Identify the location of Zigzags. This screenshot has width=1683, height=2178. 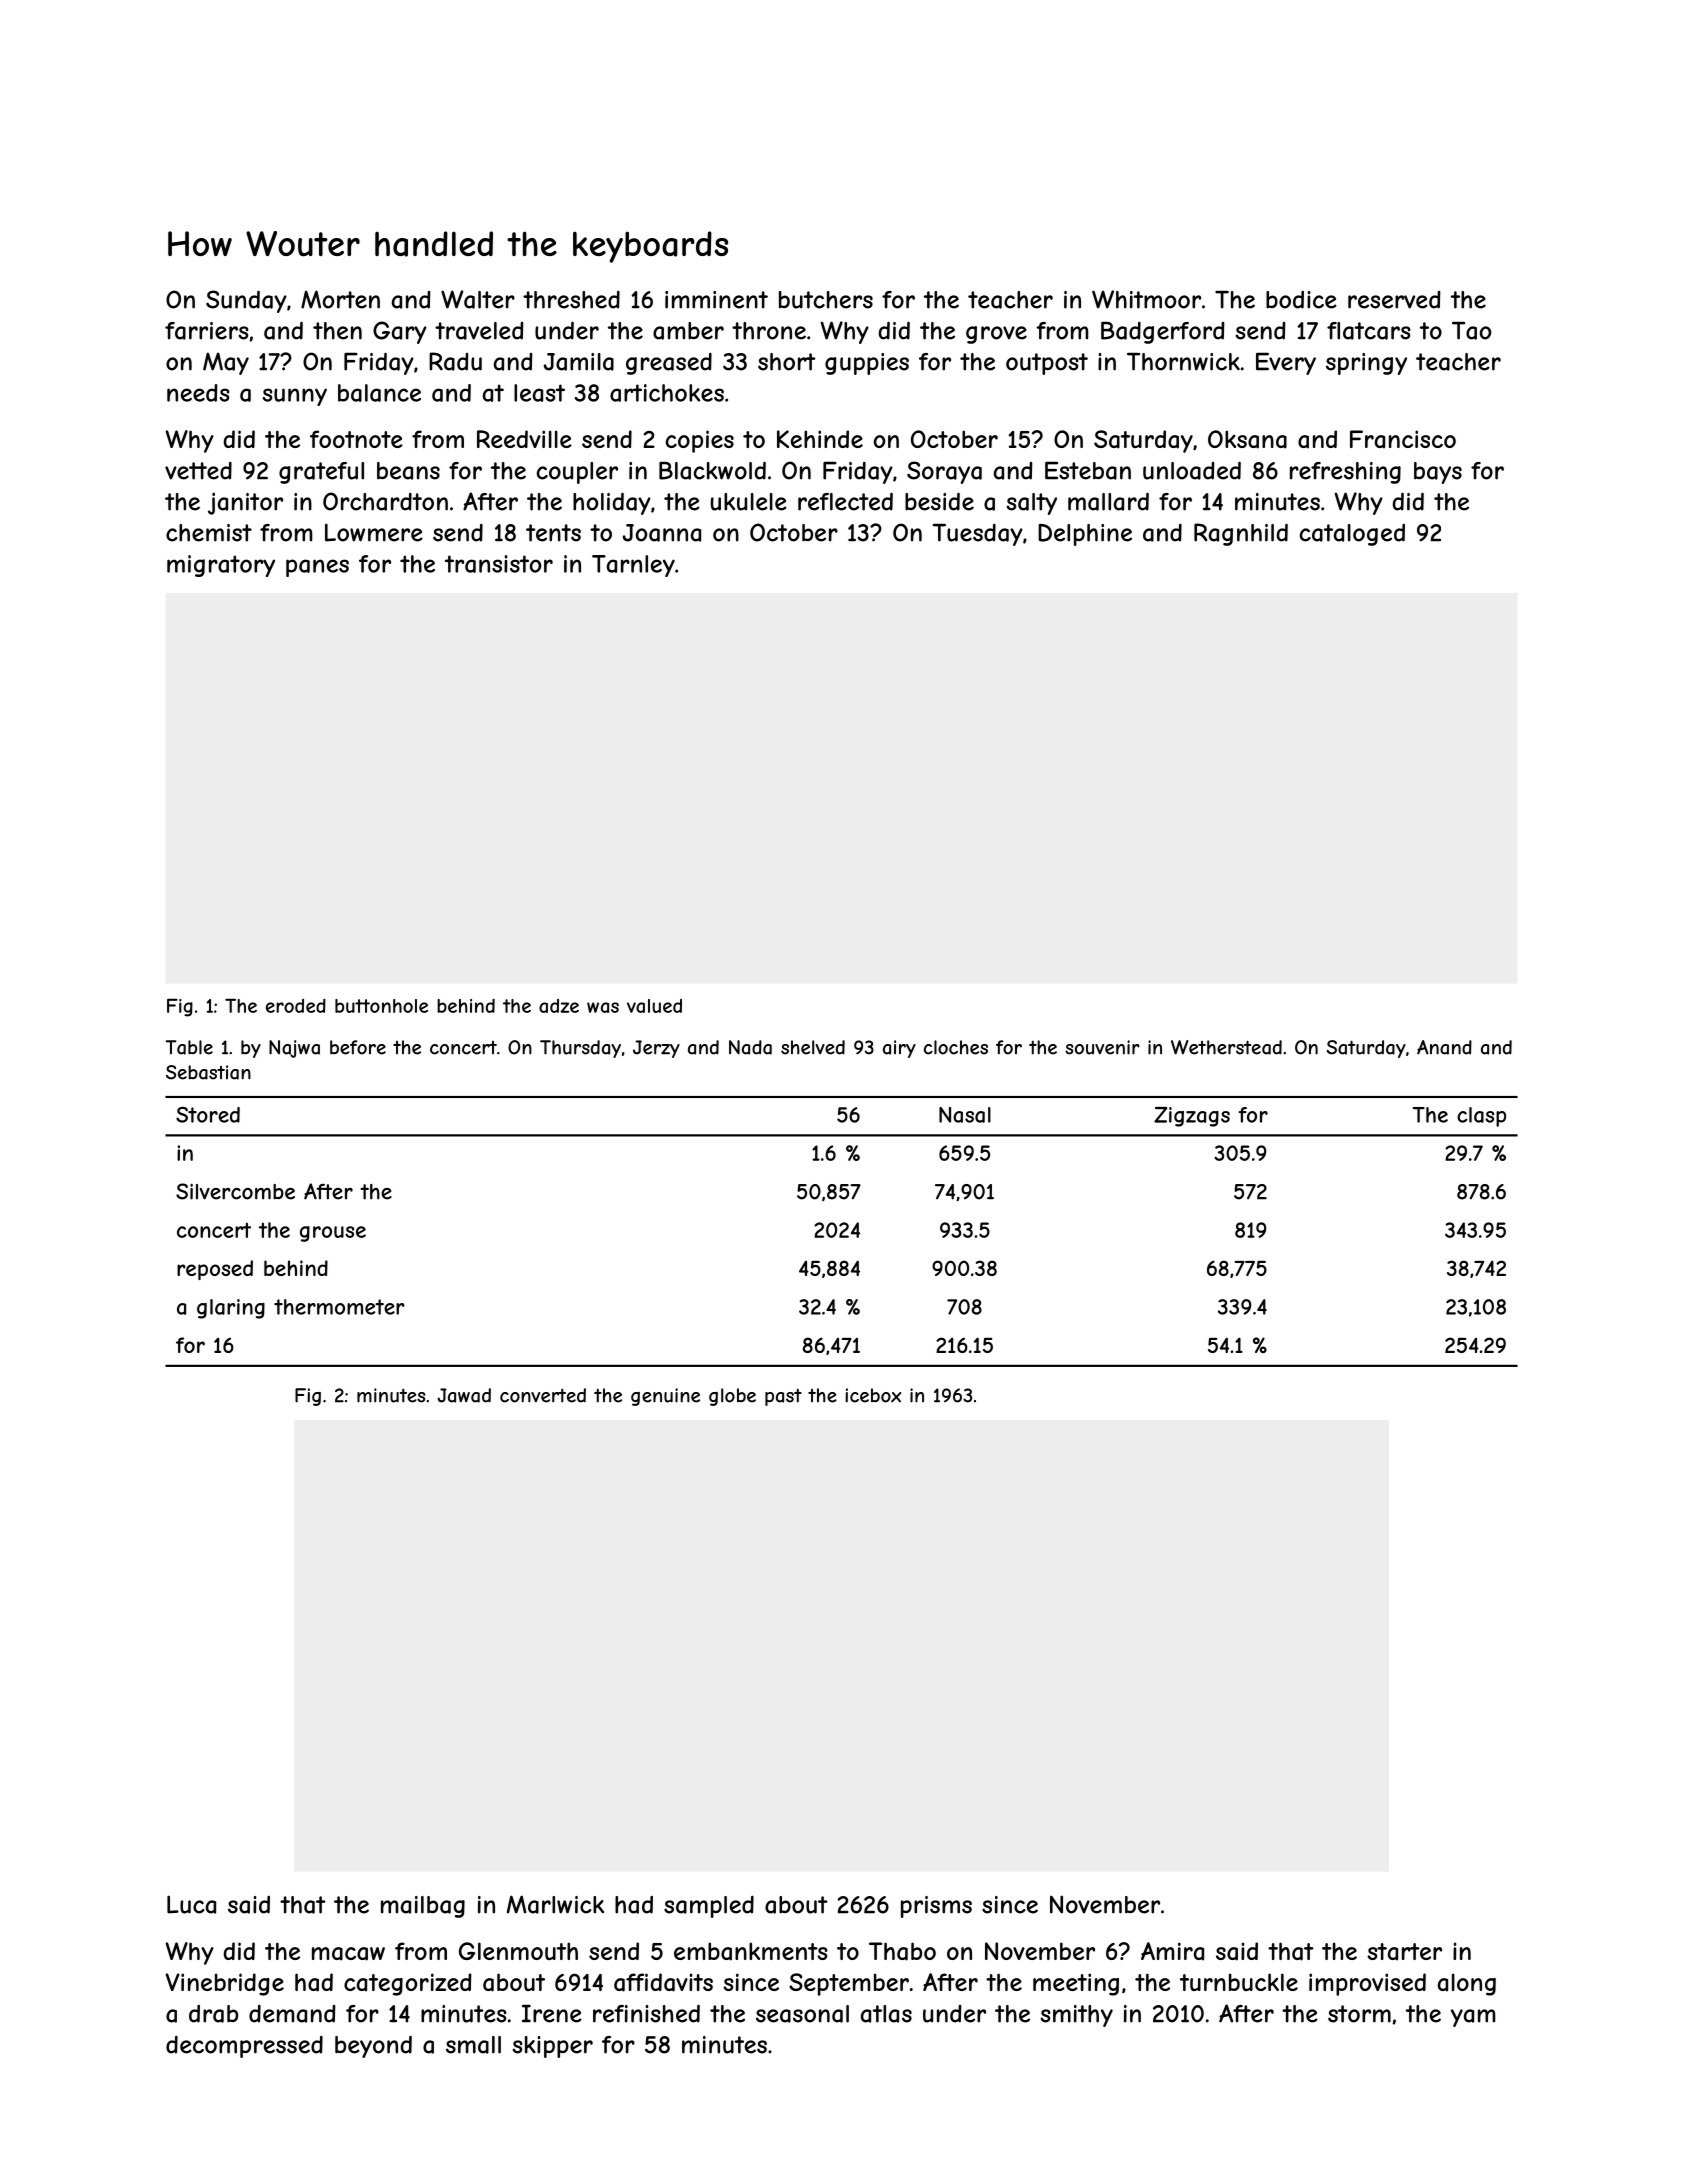
(1192, 1117).
